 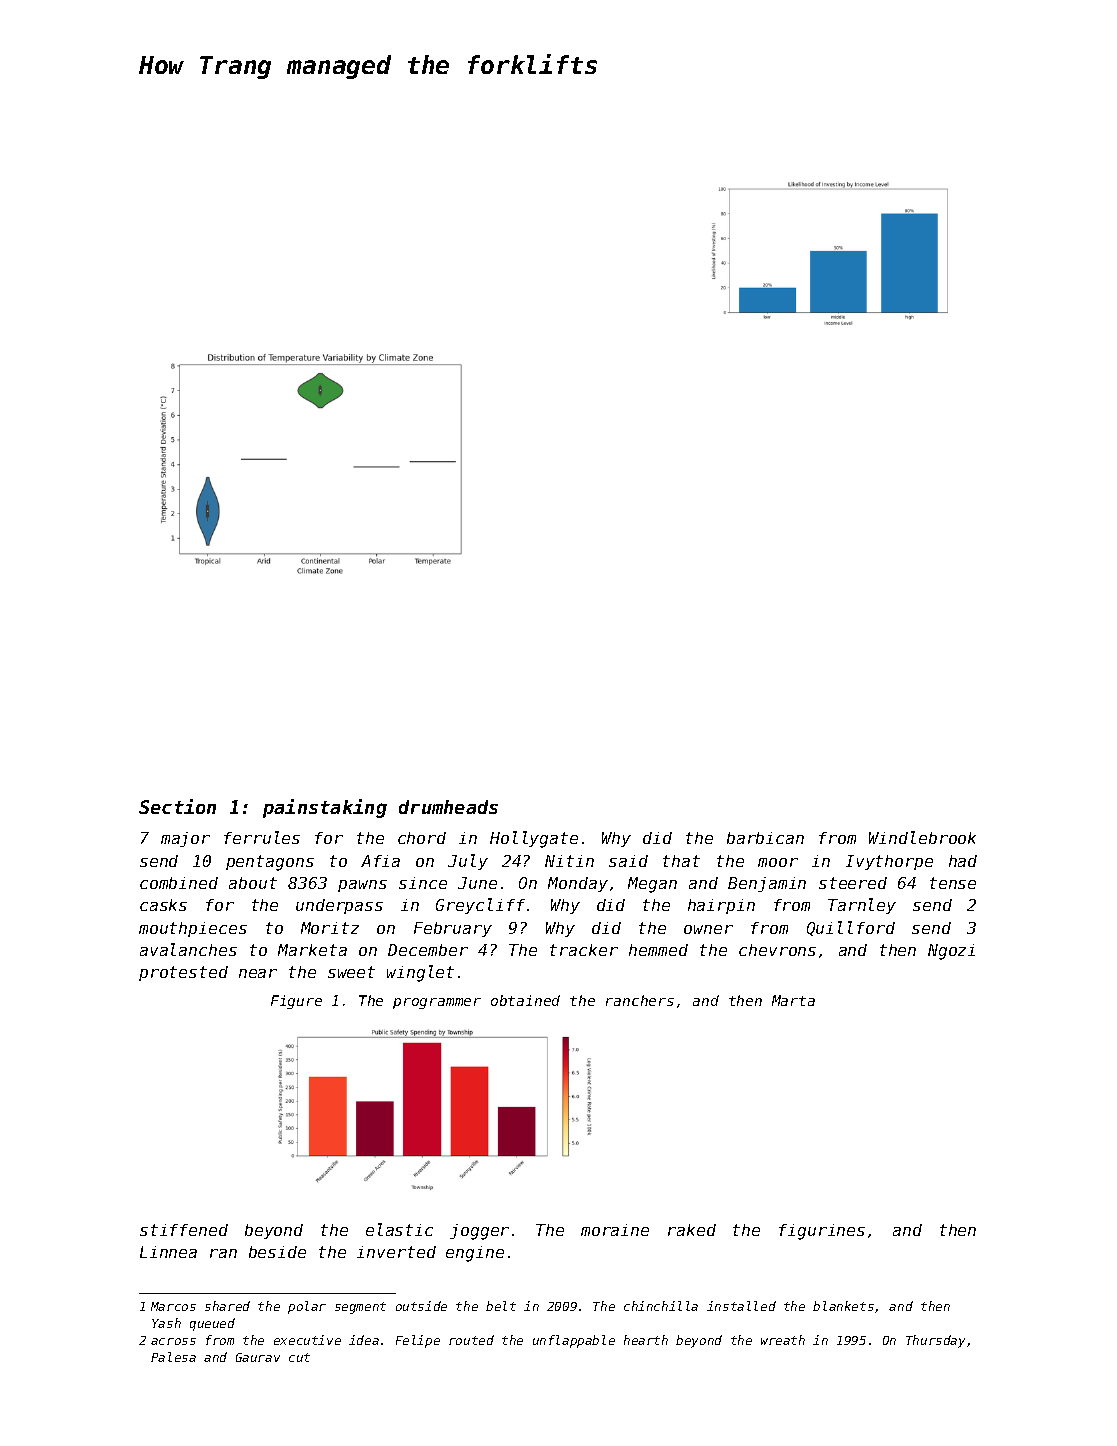 I want to click on jogger, so click(x=479, y=1232).
